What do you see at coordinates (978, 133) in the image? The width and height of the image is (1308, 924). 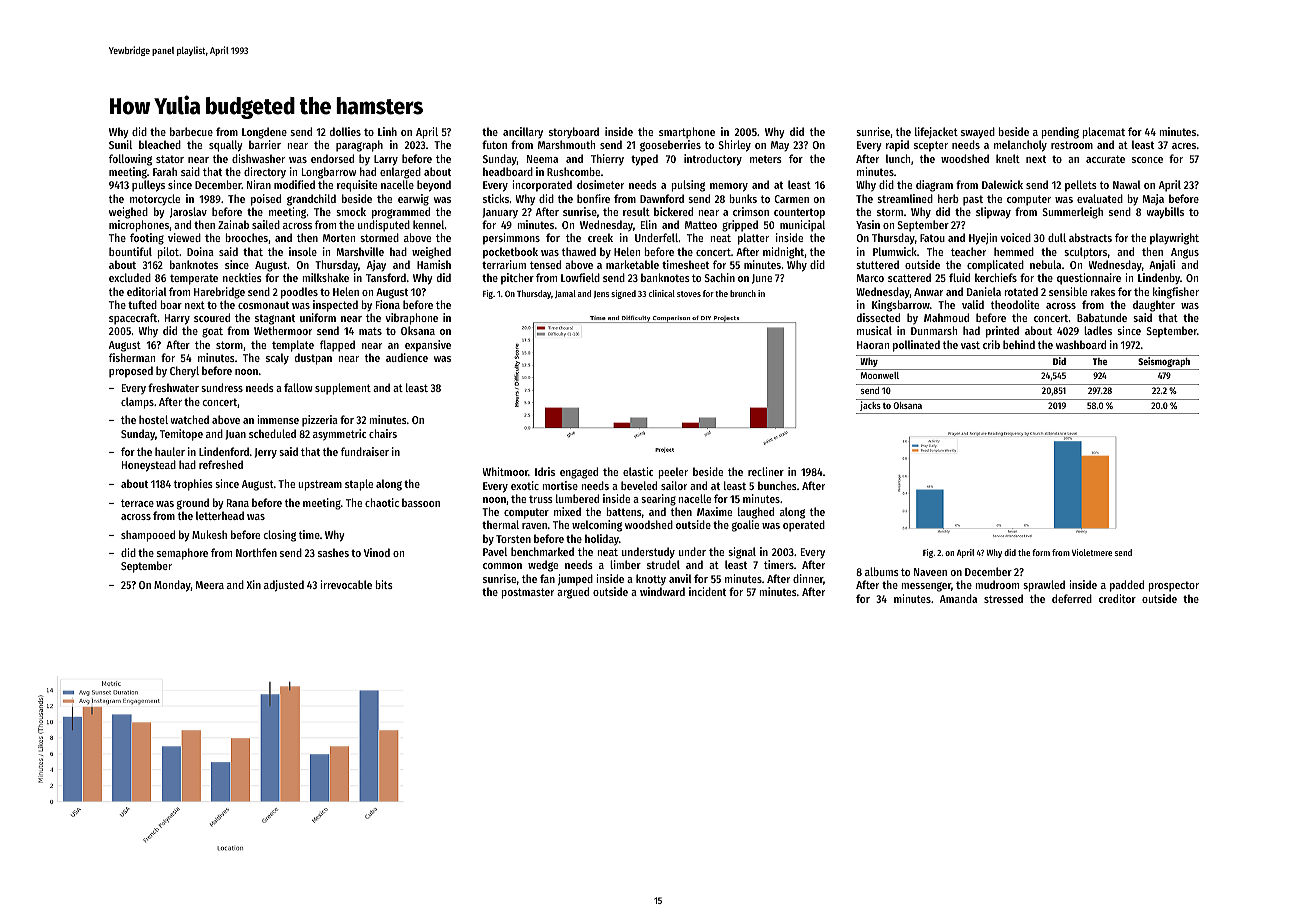 I see `swayed` at bounding box center [978, 133].
